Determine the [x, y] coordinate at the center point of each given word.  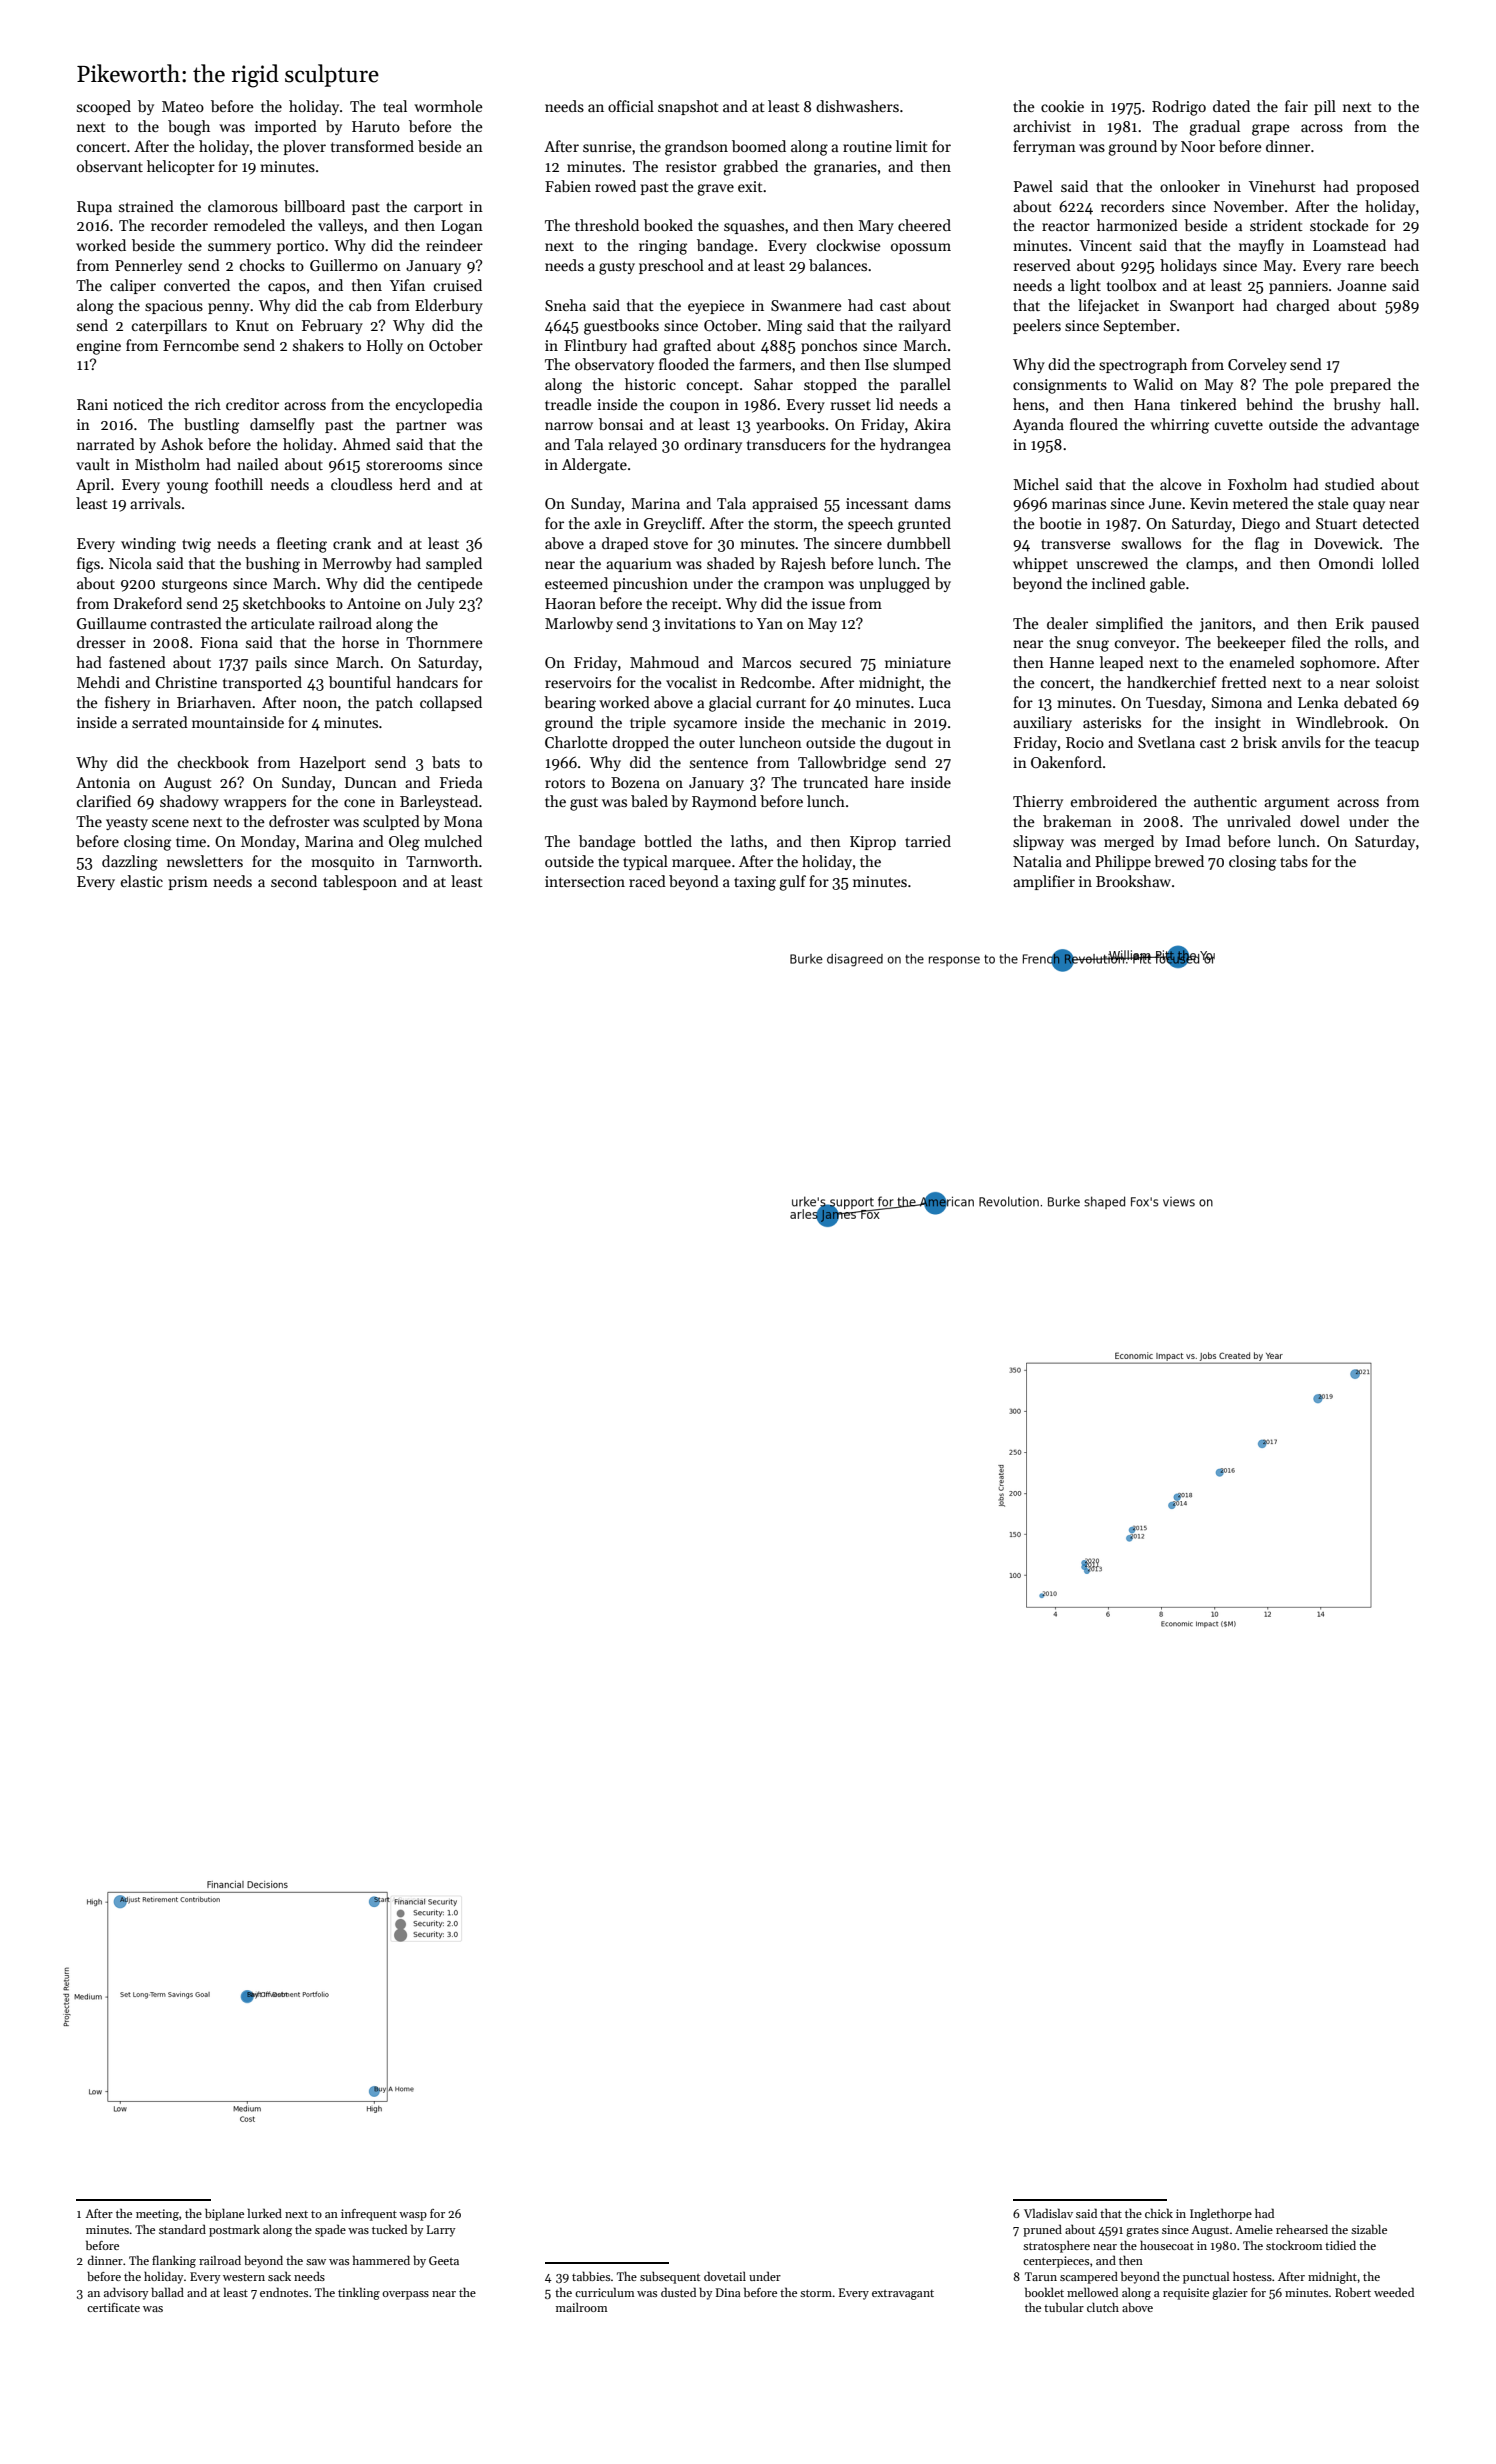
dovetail [725, 2276]
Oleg [404, 843]
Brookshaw [1133, 881]
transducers [786, 444]
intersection [585, 881]
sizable [1369, 2229]
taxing [755, 883]
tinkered [1208, 404]
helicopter [181, 167]
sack [279, 2276]
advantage [1385, 426]
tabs [1294, 861]
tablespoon [360, 882]
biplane [224, 2214]
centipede [450, 584]
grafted [687, 347]
